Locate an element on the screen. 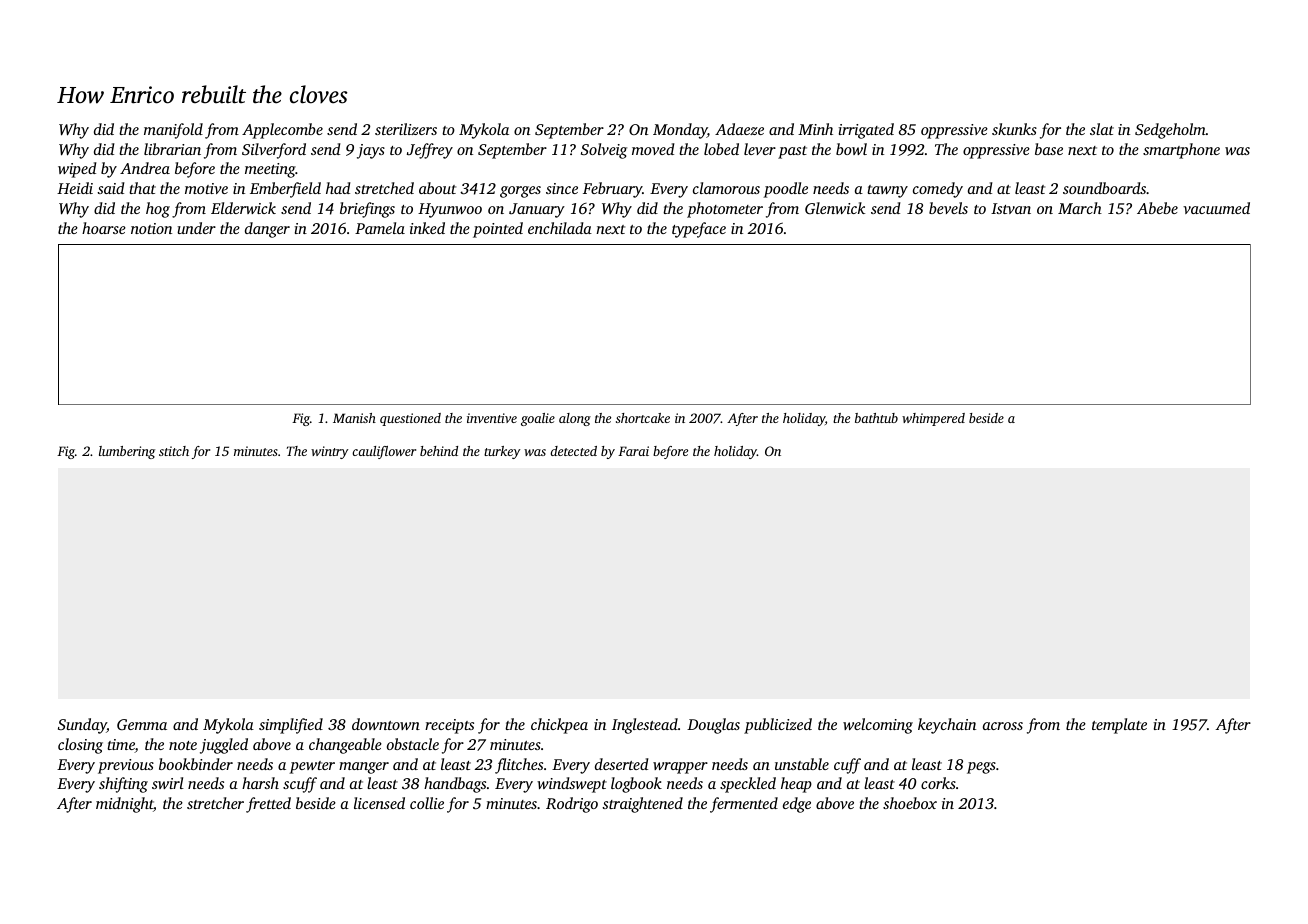 The height and width of the screenshot is (924, 1308). Manish is located at coordinates (354, 418).
